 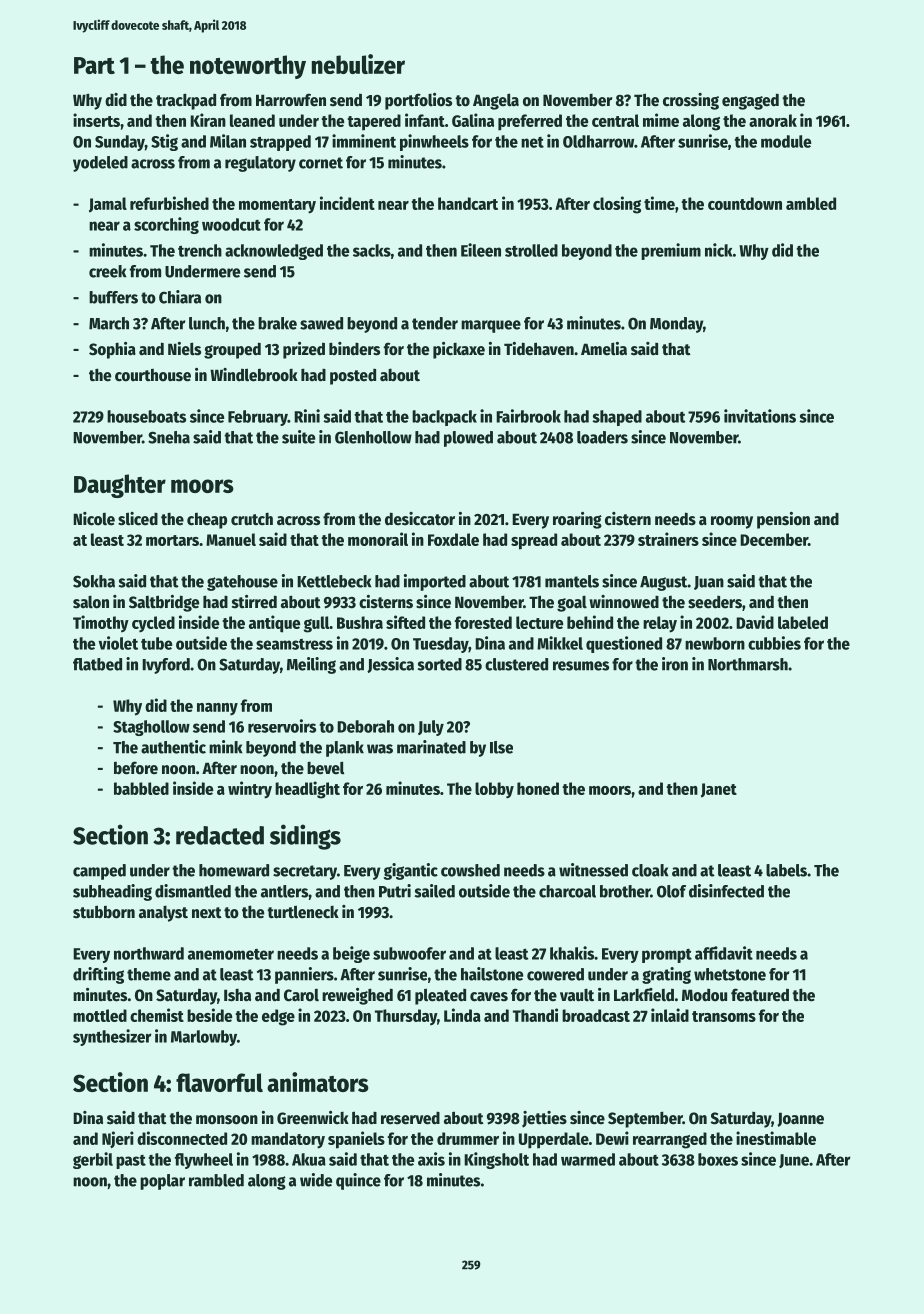 What do you see at coordinates (434, 142) in the document?
I see `pinwheels` at bounding box center [434, 142].
